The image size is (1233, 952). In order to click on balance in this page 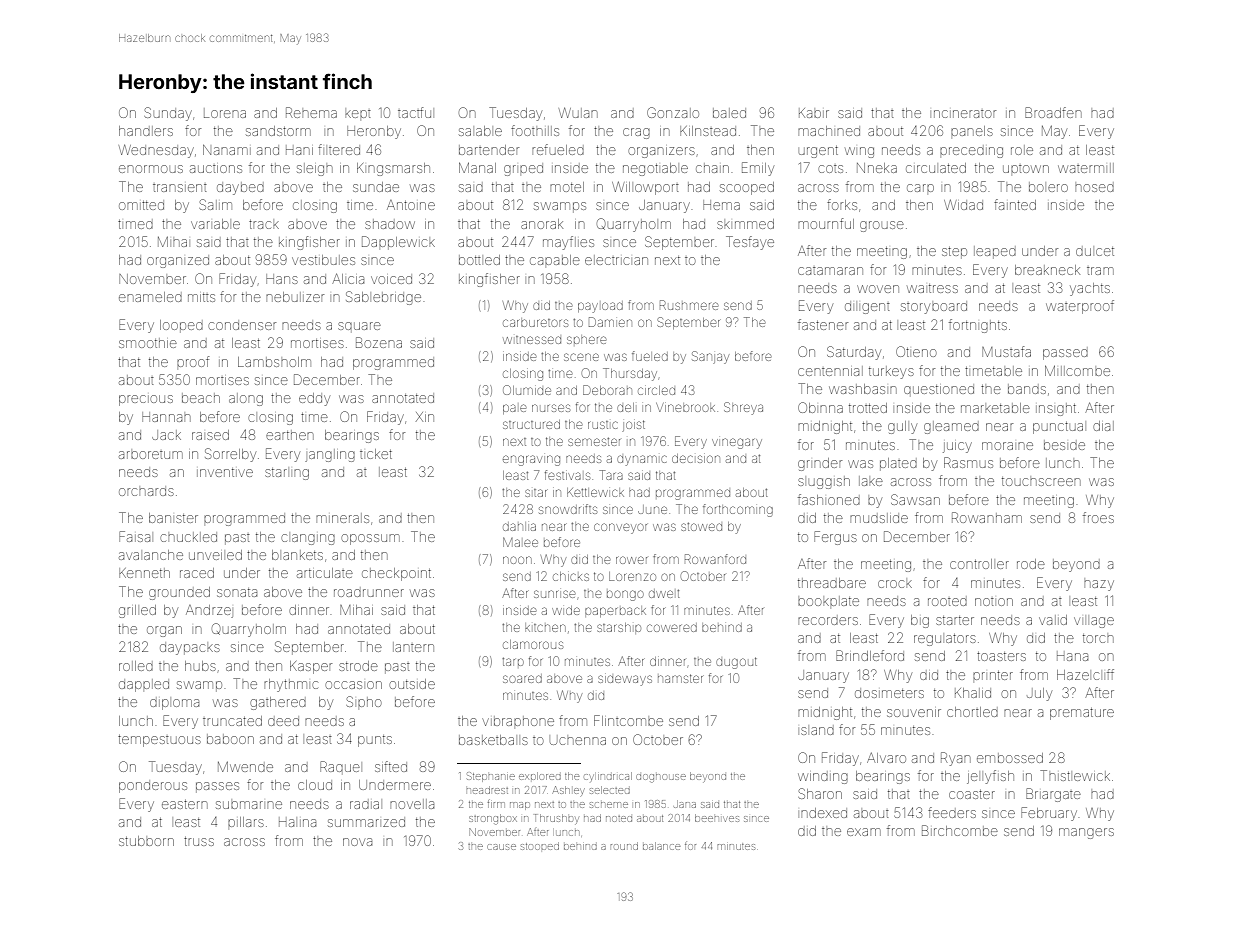, I will do `click(661, 846)`.
